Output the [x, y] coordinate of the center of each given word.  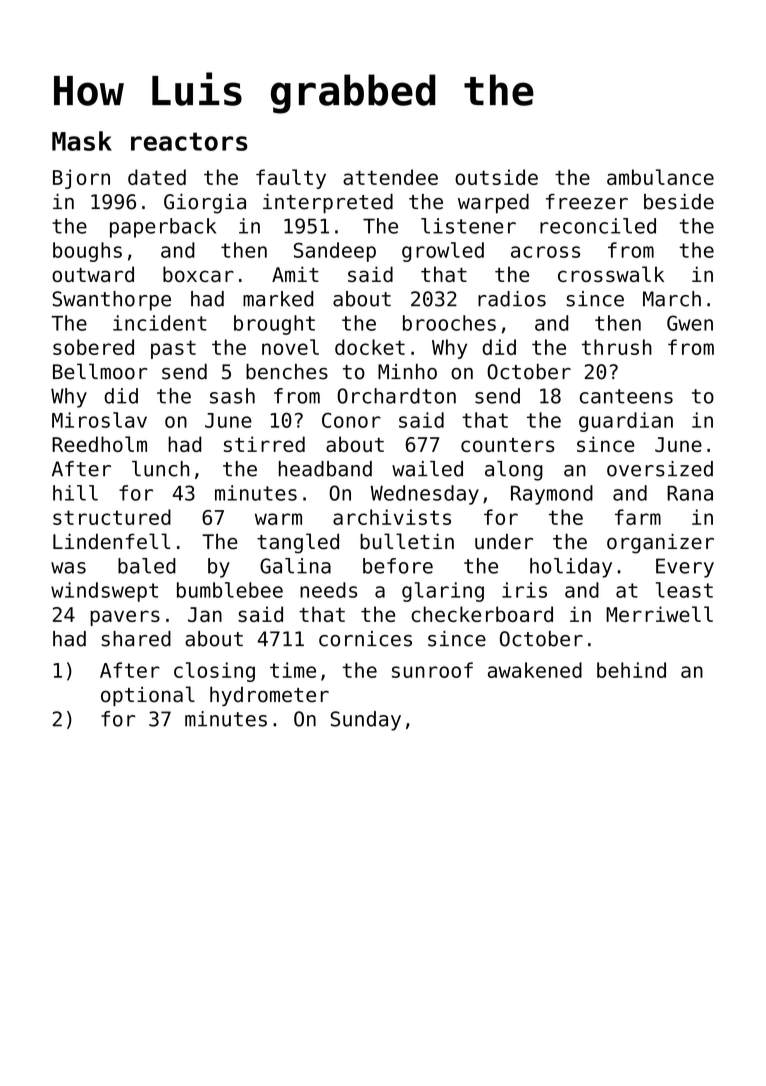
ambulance [660, 177]
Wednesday [425, 495]
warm [278, 519]
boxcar [198, 274]
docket [370, 347]
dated [157, 177]
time [293, 670]
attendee [390, 177]
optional [148, 696]
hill [75, 493]
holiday [571, 568]
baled [147, 566]
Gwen [690, 323]
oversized [660, 469]
